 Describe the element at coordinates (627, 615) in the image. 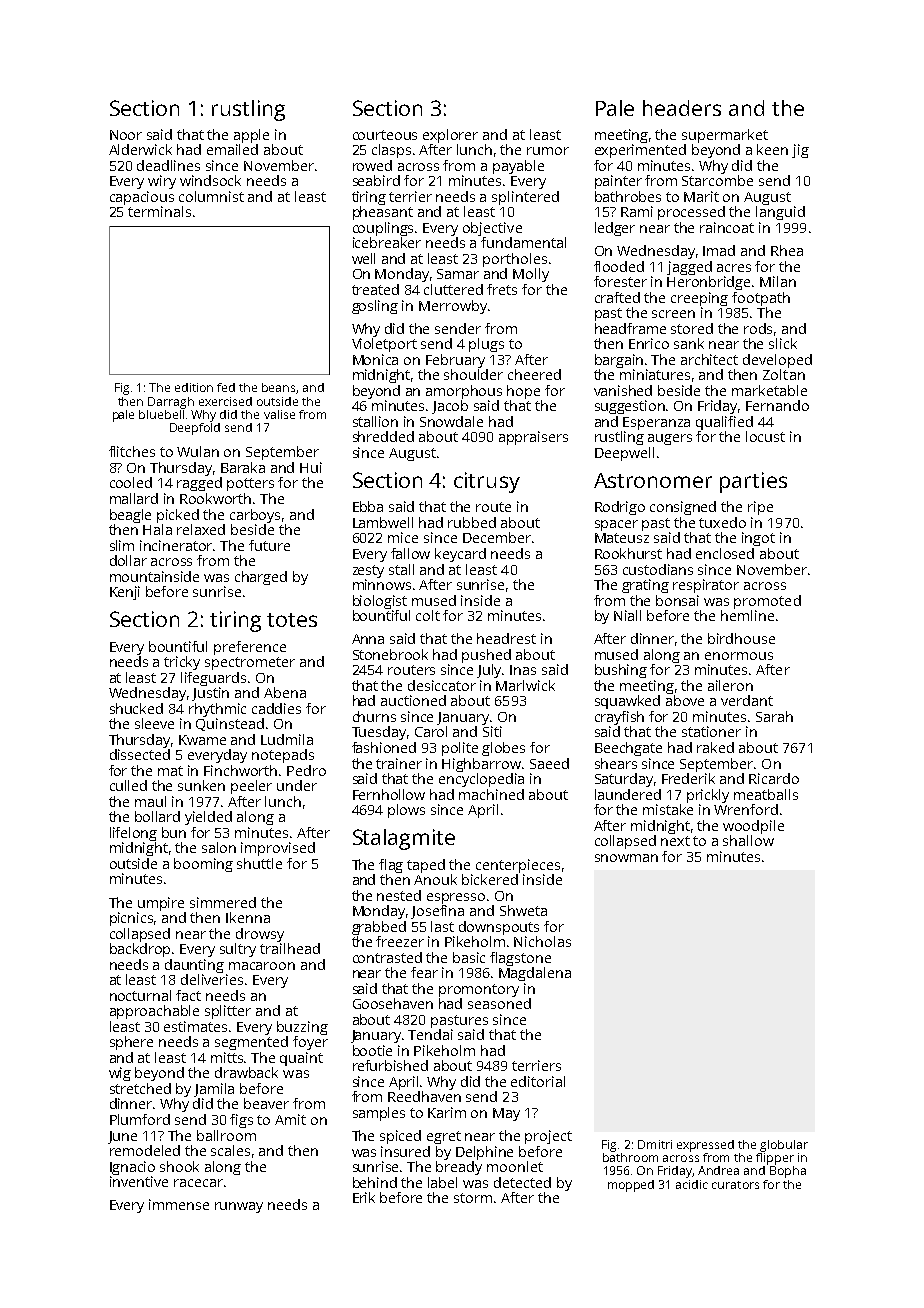

I see `Niall` at that location.
